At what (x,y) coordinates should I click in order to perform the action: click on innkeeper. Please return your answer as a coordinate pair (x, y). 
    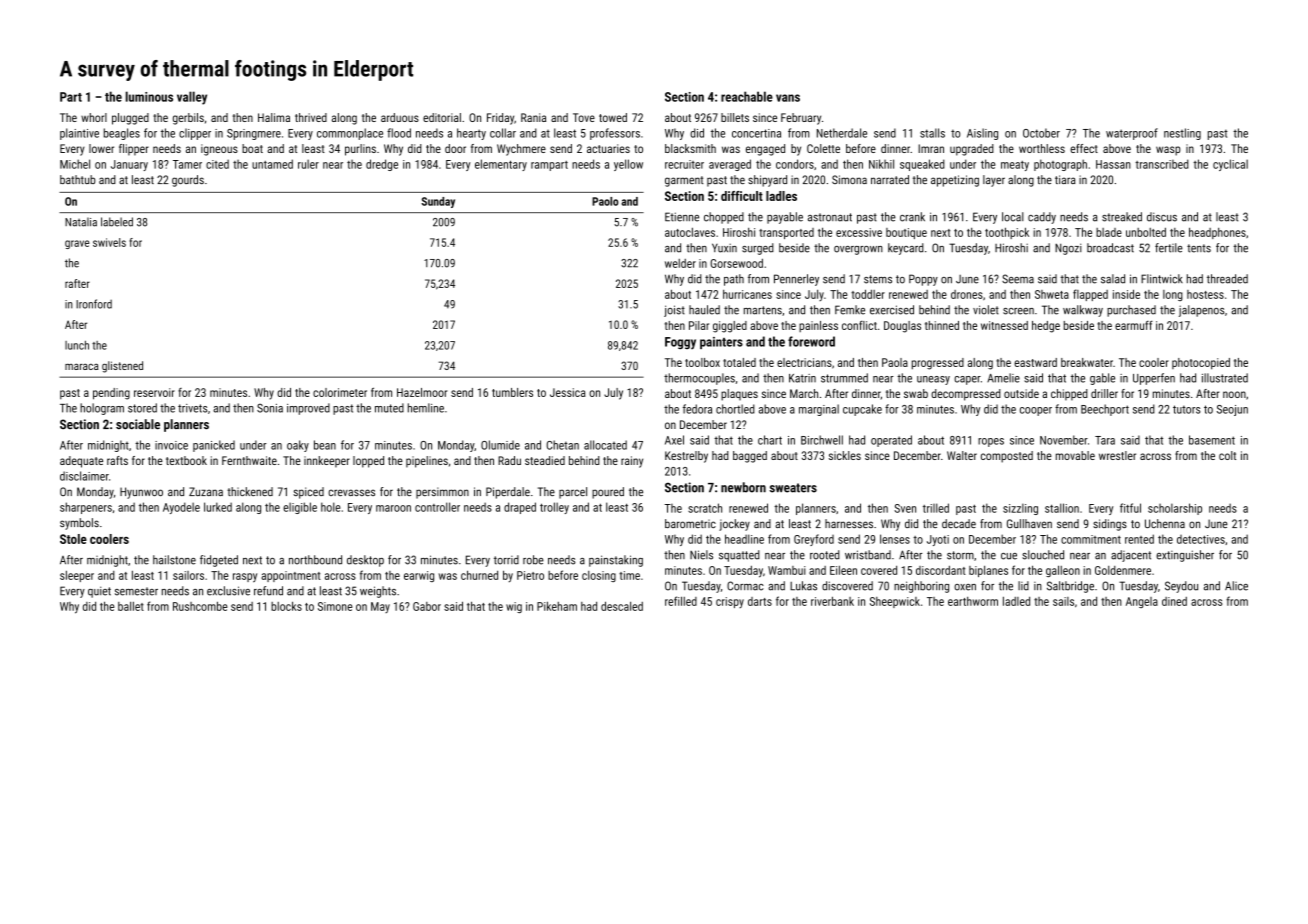
    Looking at the image, I should click on (327, 462).
